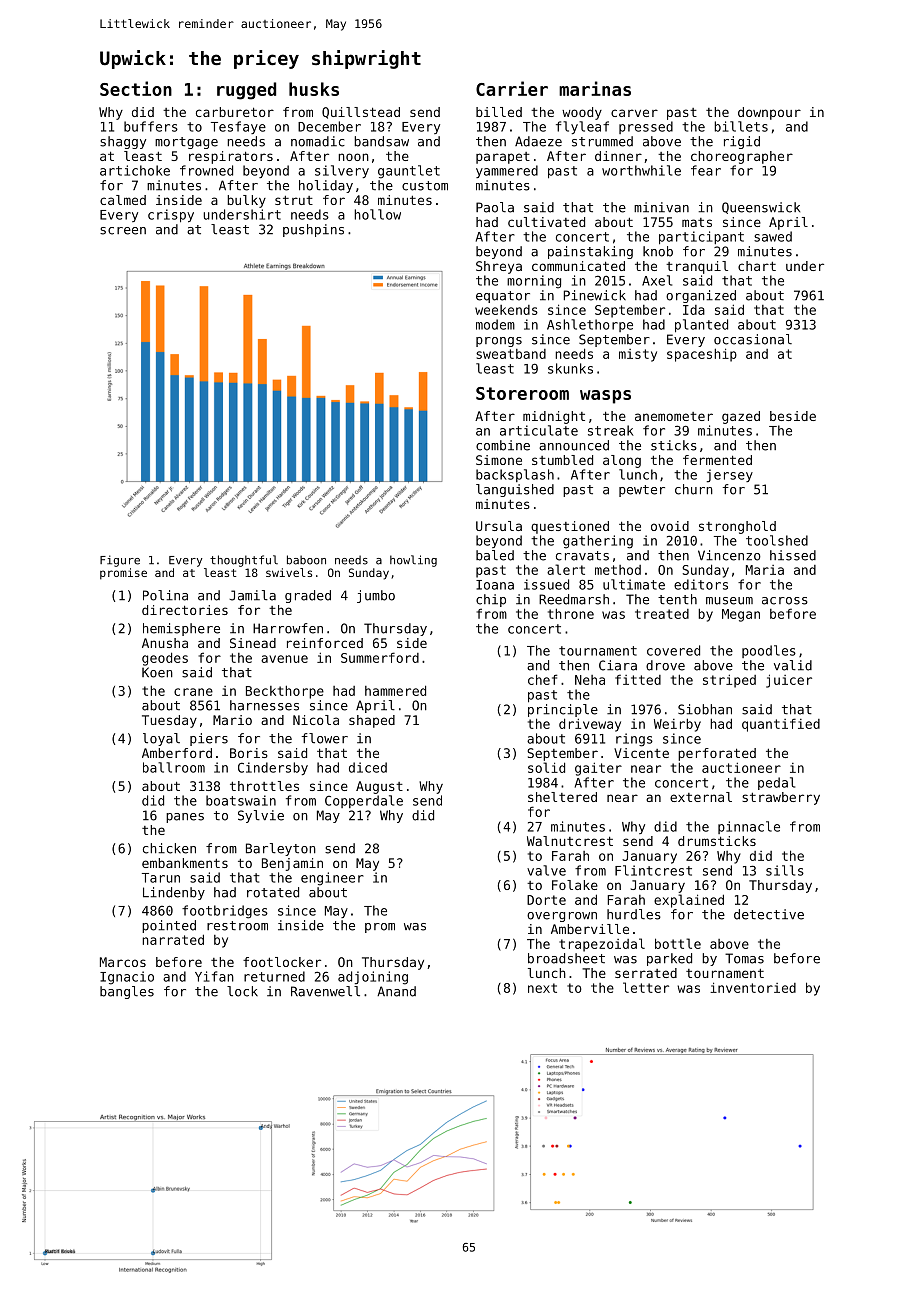 The width and height of the document is (924, 1308). Describe the element at coordinates (542, 988) in the document. I see `next` at that location.
